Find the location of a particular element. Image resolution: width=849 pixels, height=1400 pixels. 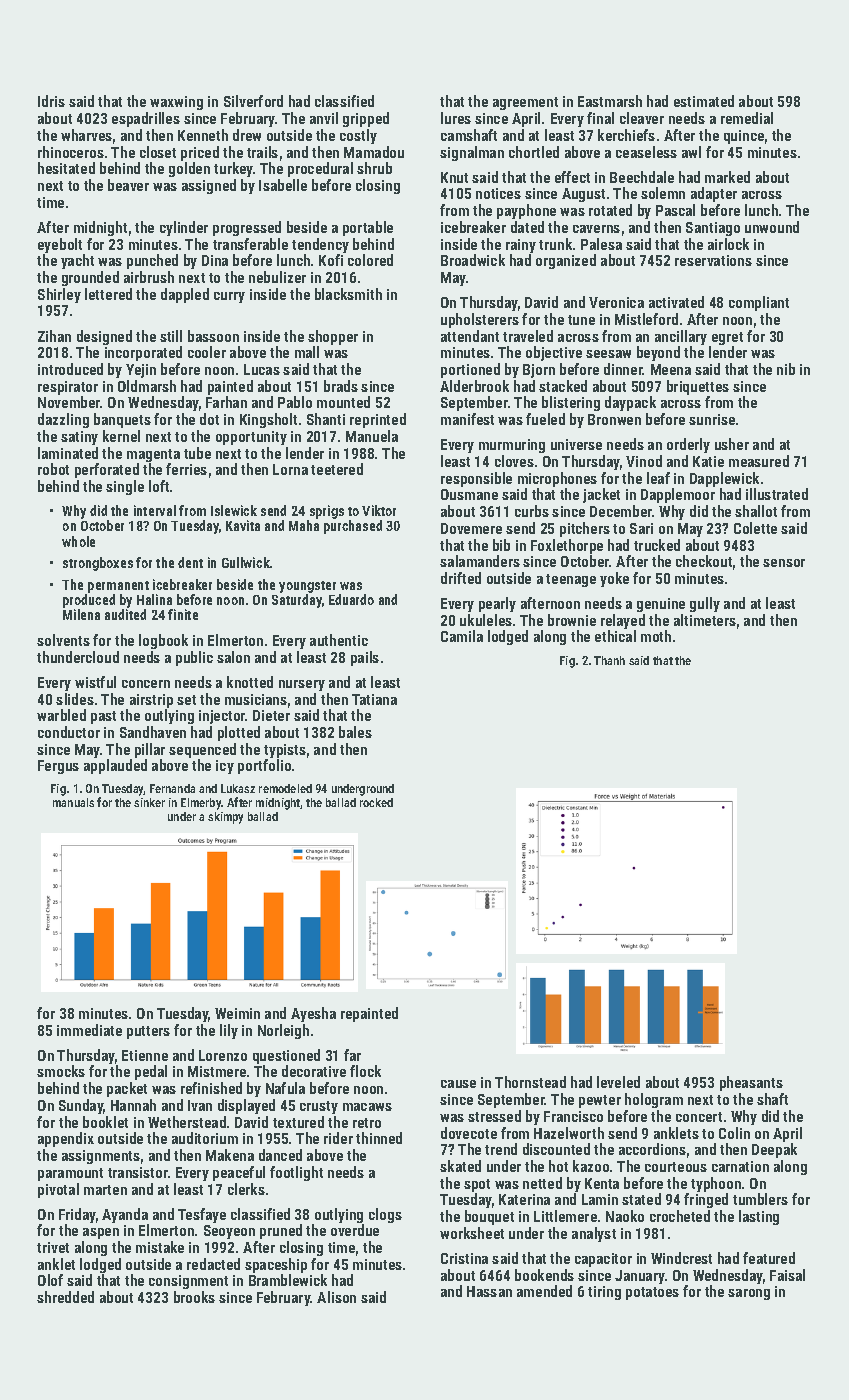

waxwing is located at coordinates (176, 103).
